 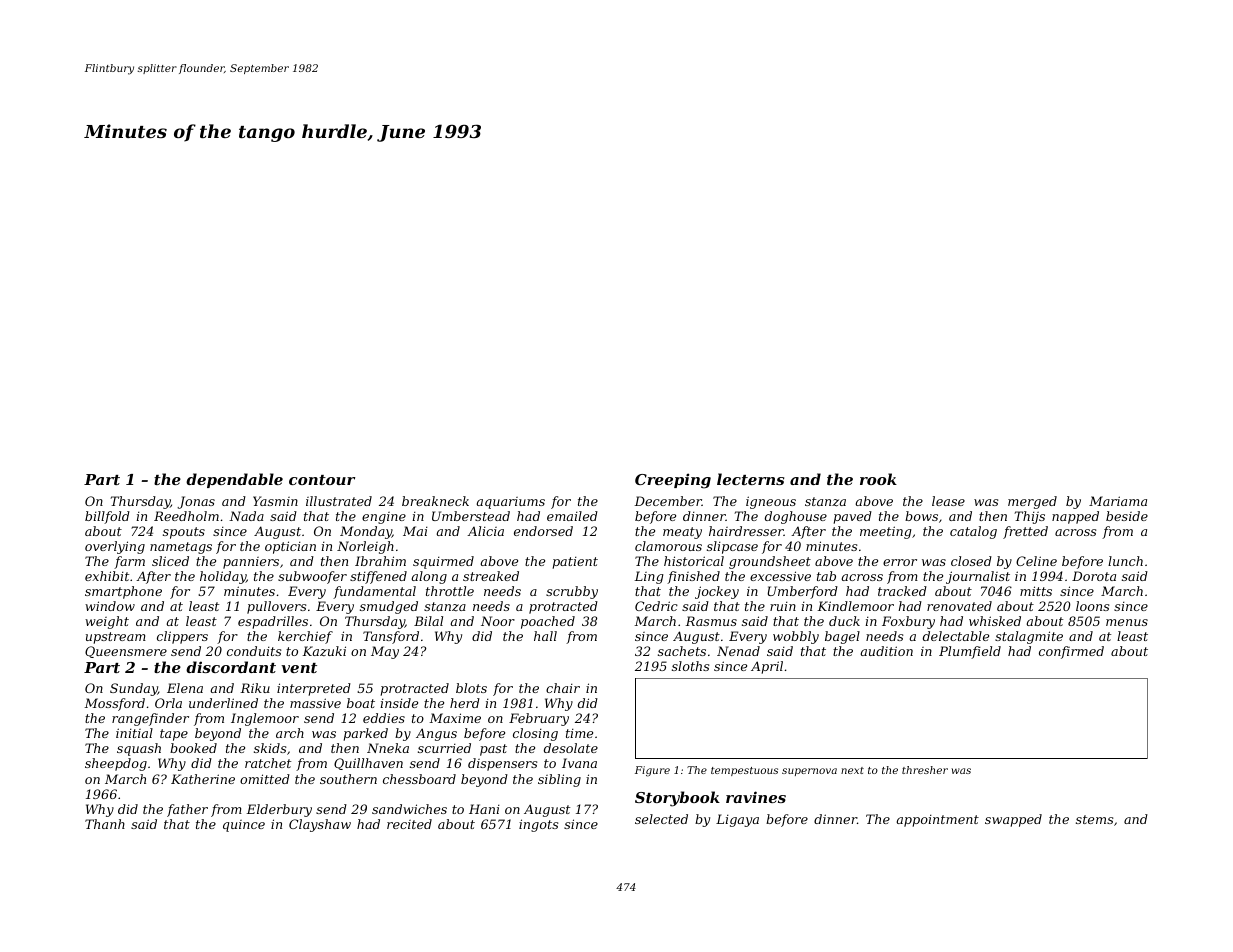 What do you see at coordinates (995, 621) in the screenshot?
I see `whisked` at bounding box center [995, 621].
